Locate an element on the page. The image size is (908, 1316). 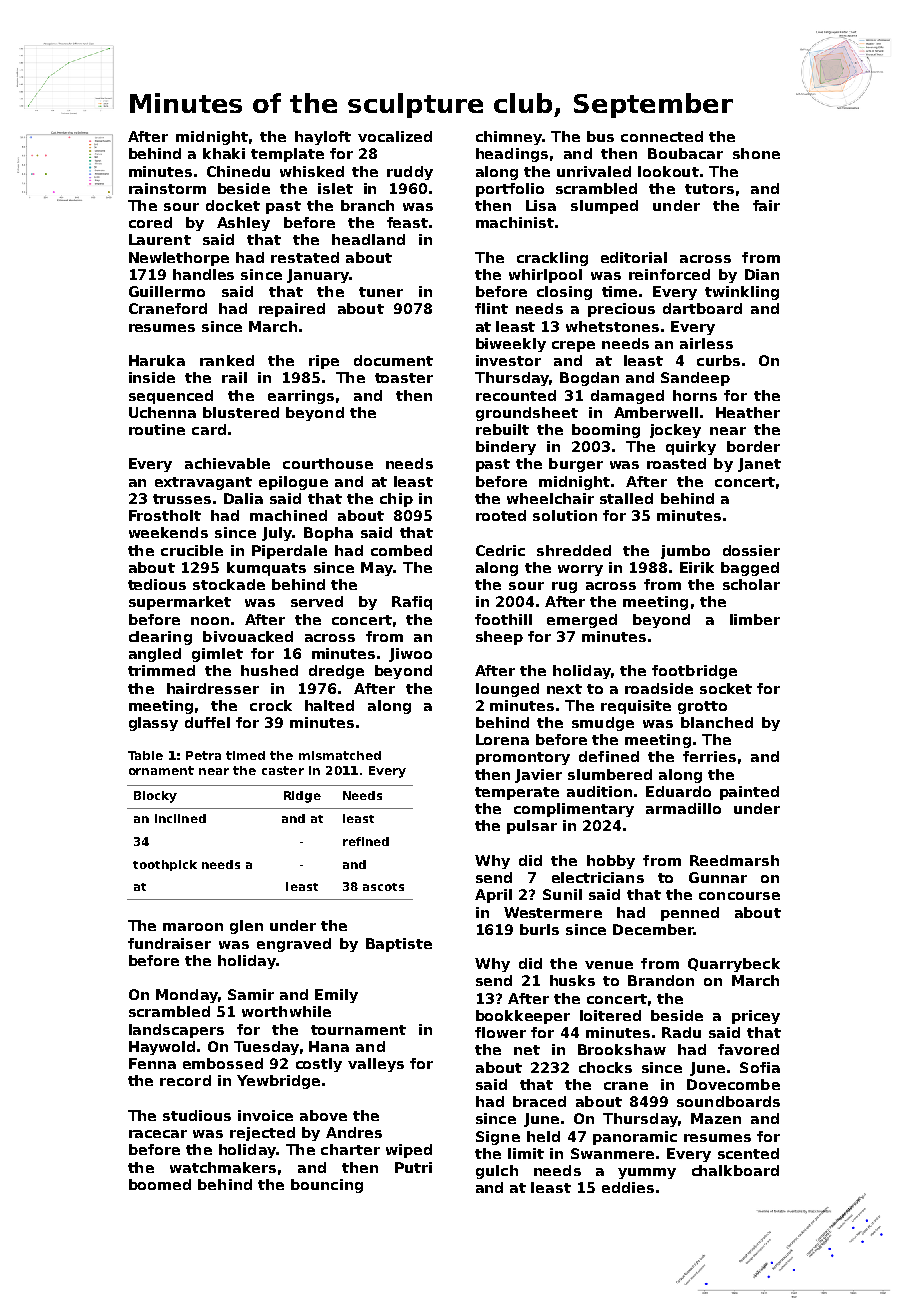
template is located at coordinates (287, 155).
